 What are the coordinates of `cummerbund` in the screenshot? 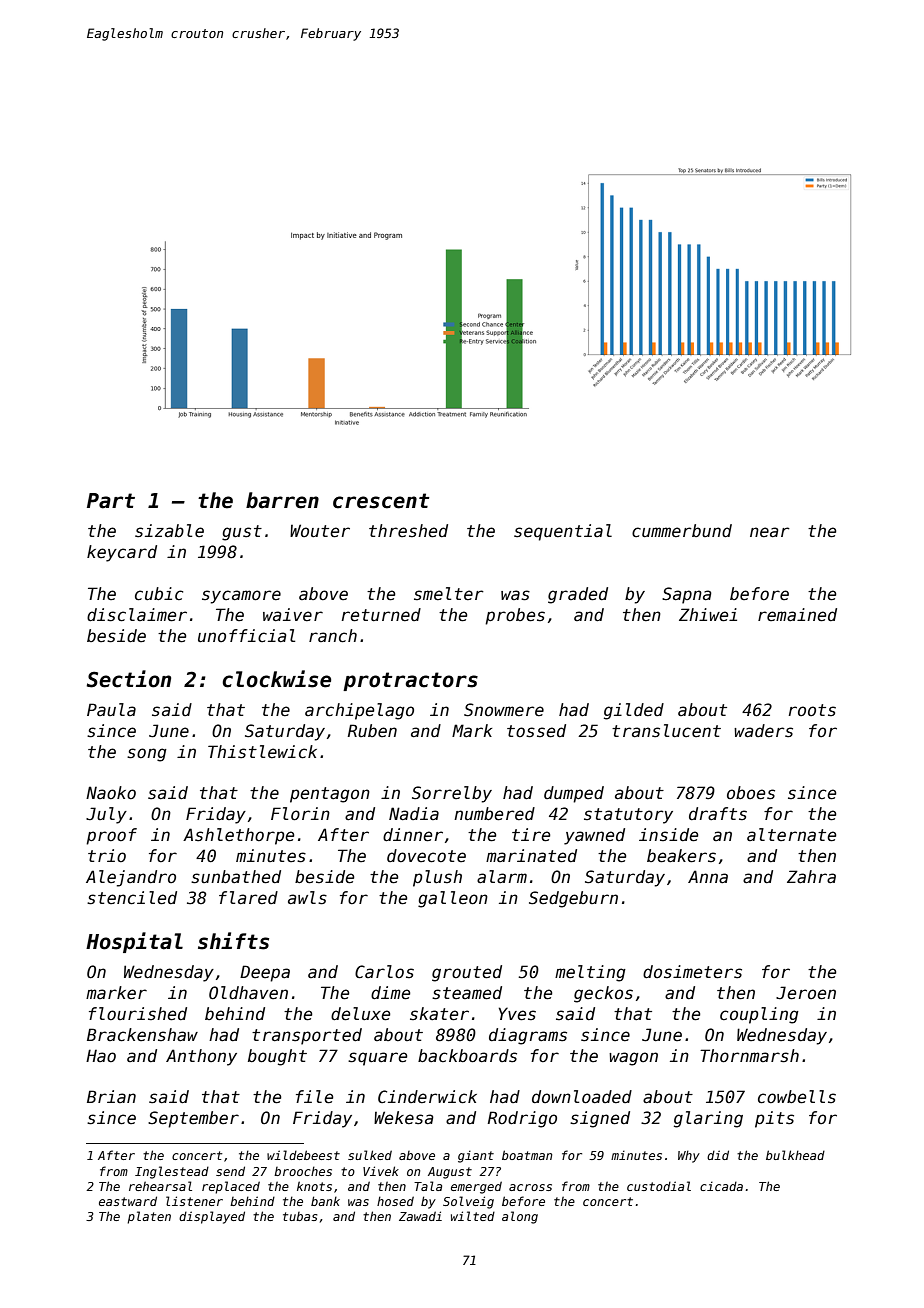 It's located at (682, 531).
